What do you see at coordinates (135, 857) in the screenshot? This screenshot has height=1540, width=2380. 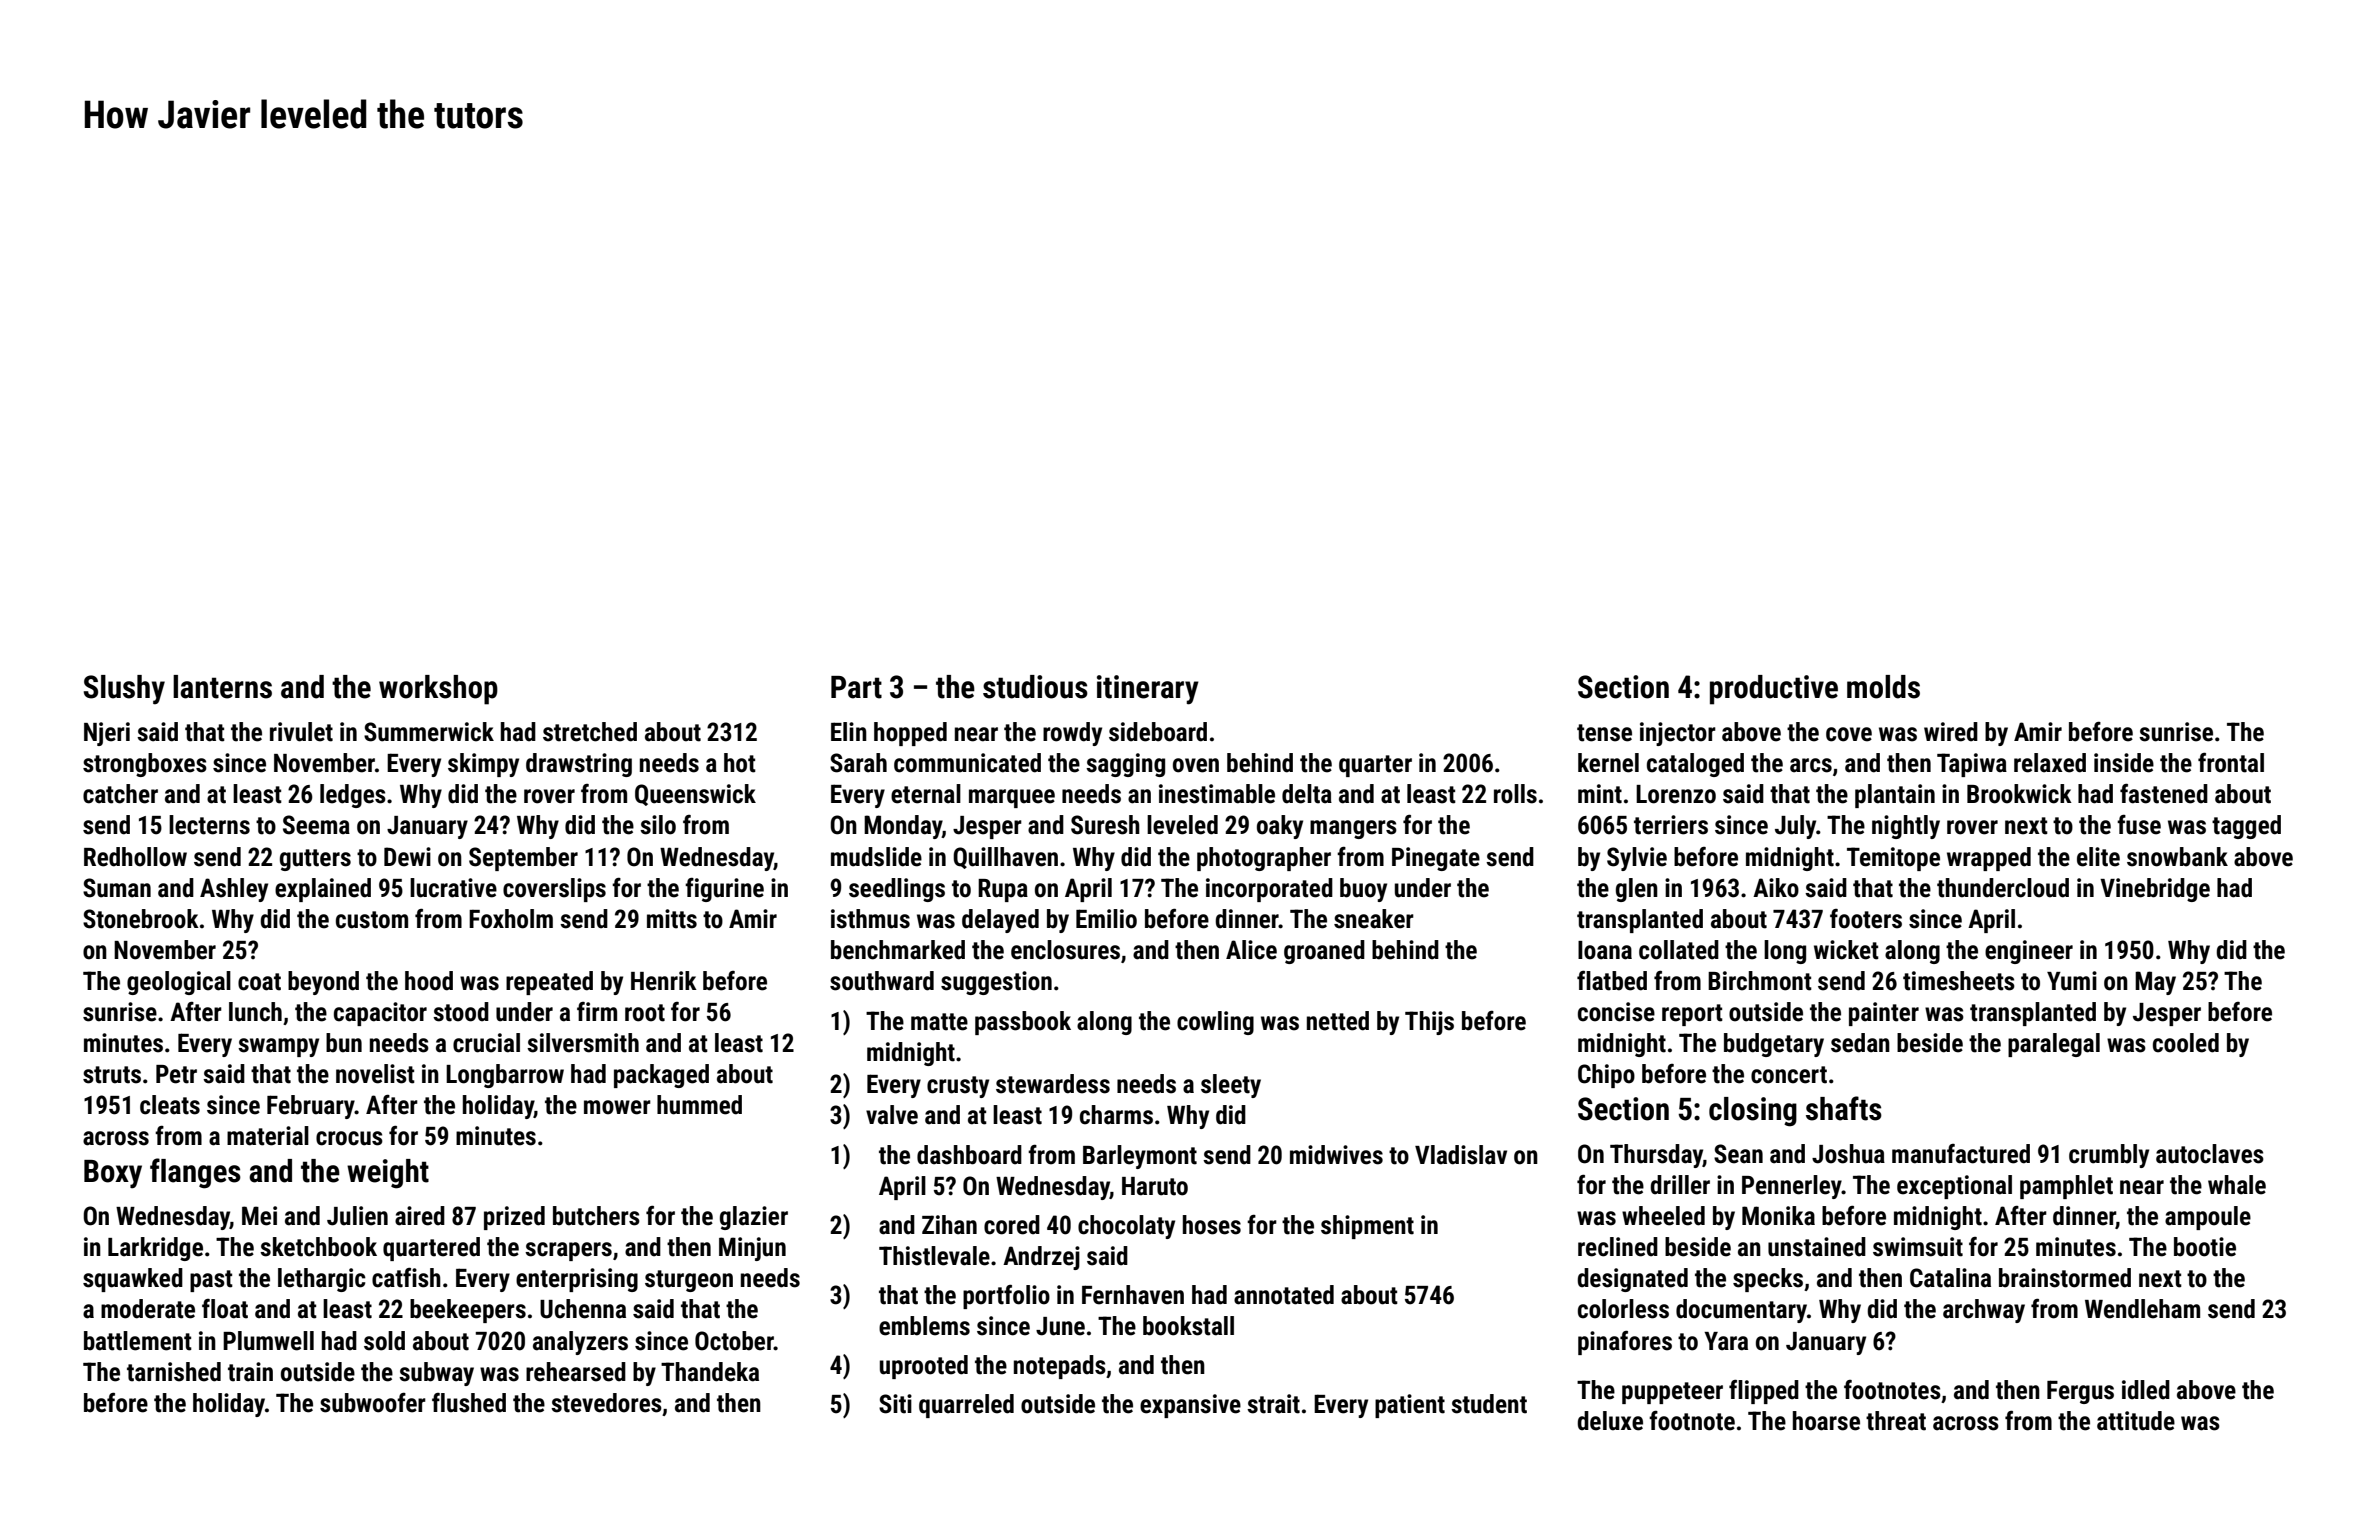 I see `Redhollow` at bounding box center [135, 857].
